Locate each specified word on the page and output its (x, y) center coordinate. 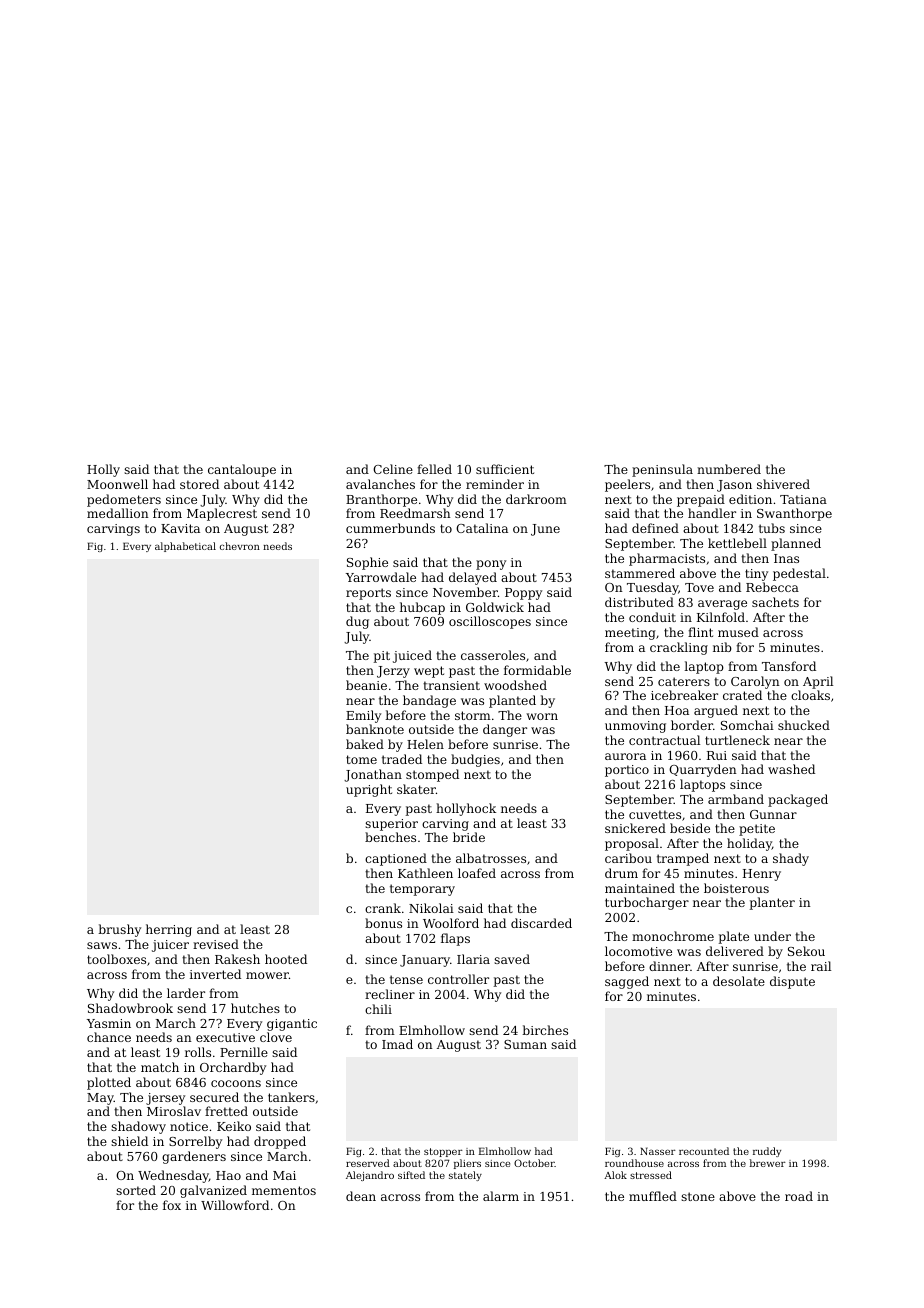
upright (369, 790)
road (799, 1196)
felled (434, 469)
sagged (627, 982)
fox (172, 1205)
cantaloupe (242, 470)
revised (216, 944)
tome (361, 759)
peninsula (662, 470)
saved (512, 959)
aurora (625, 756)
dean (361, 1196)
